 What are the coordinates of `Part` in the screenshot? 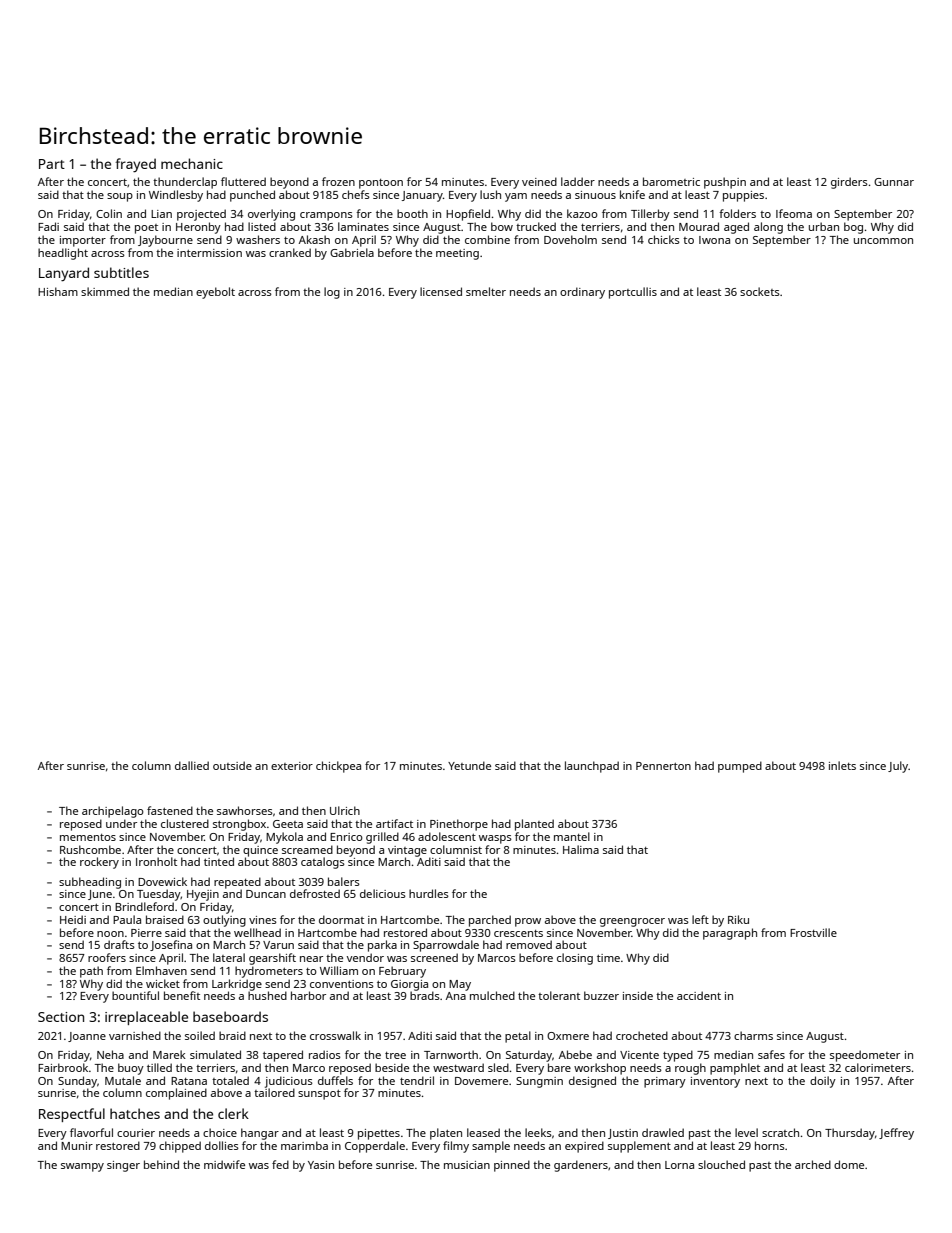 It's located at (52, 164).
